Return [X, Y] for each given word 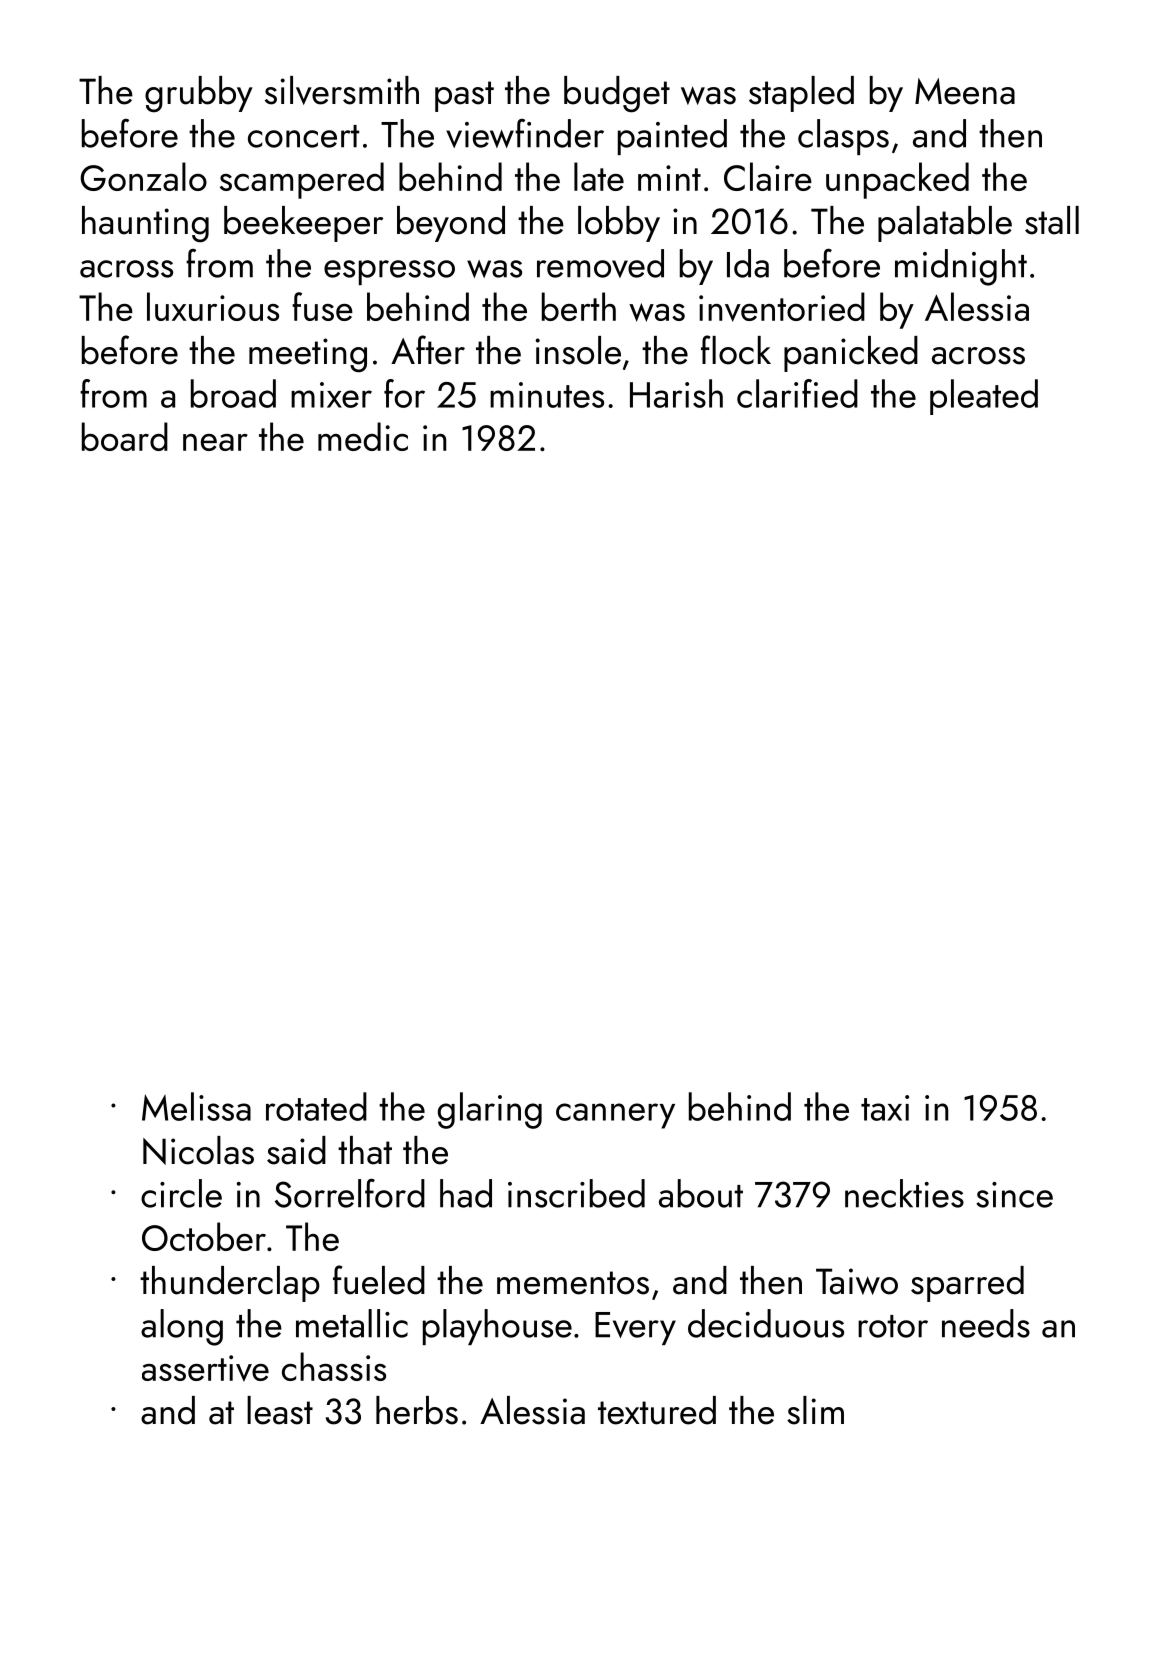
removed [600, 263]
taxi [885, 1108]
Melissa [196, 1106]
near [215, 442]
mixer [331, 395]
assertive [205, 1368]
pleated [984, 397]
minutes [547, 395]
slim [815, 1410]
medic [363, 436]
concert [303, 136]
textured [657, 1410]
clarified [797, 393]
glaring [490, 1110]
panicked [851, 354]
